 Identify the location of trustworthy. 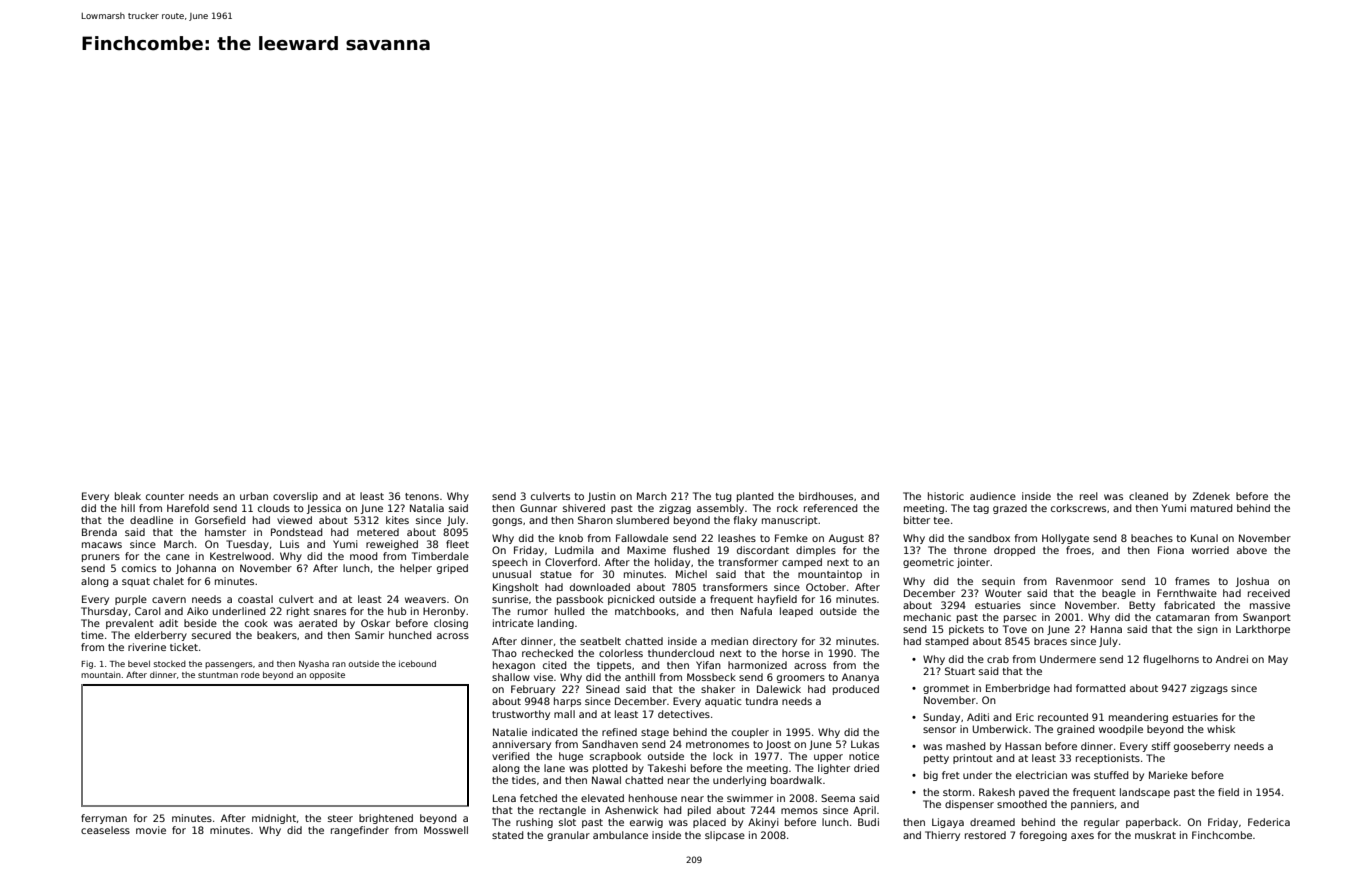
(521, 715).
